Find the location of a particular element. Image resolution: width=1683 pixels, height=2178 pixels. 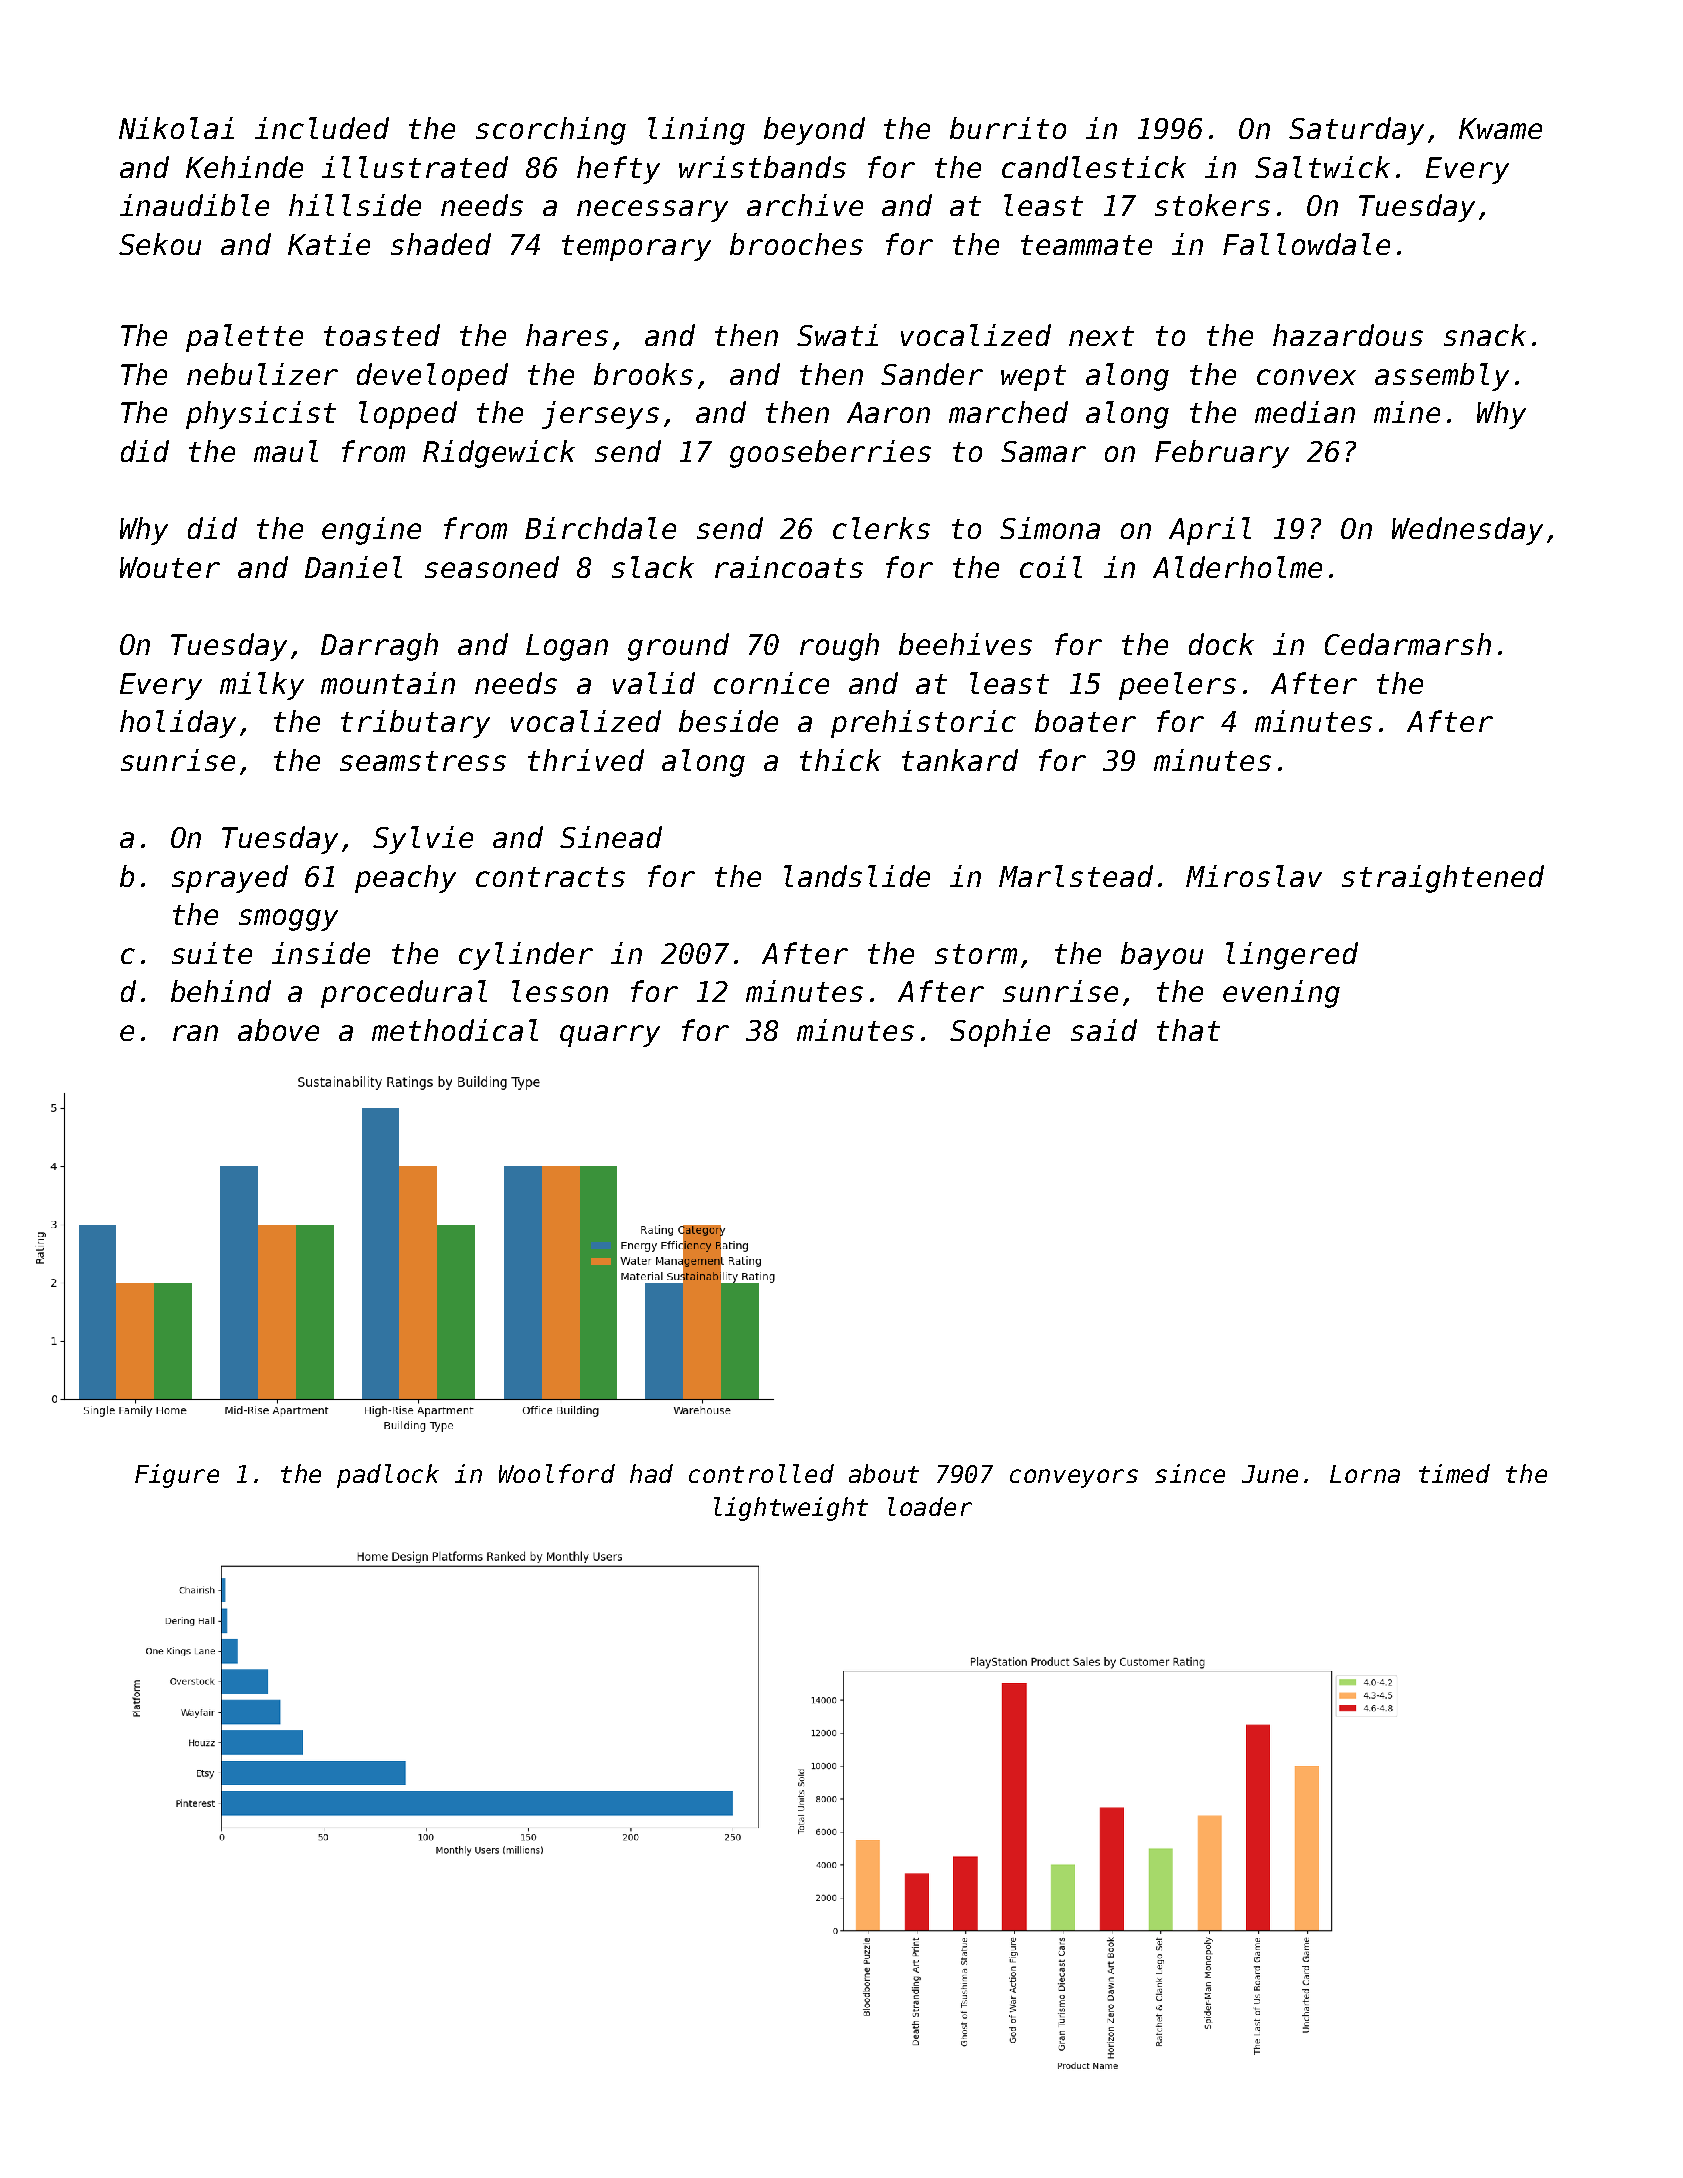

beehives is located at coordinates (965, 644).
